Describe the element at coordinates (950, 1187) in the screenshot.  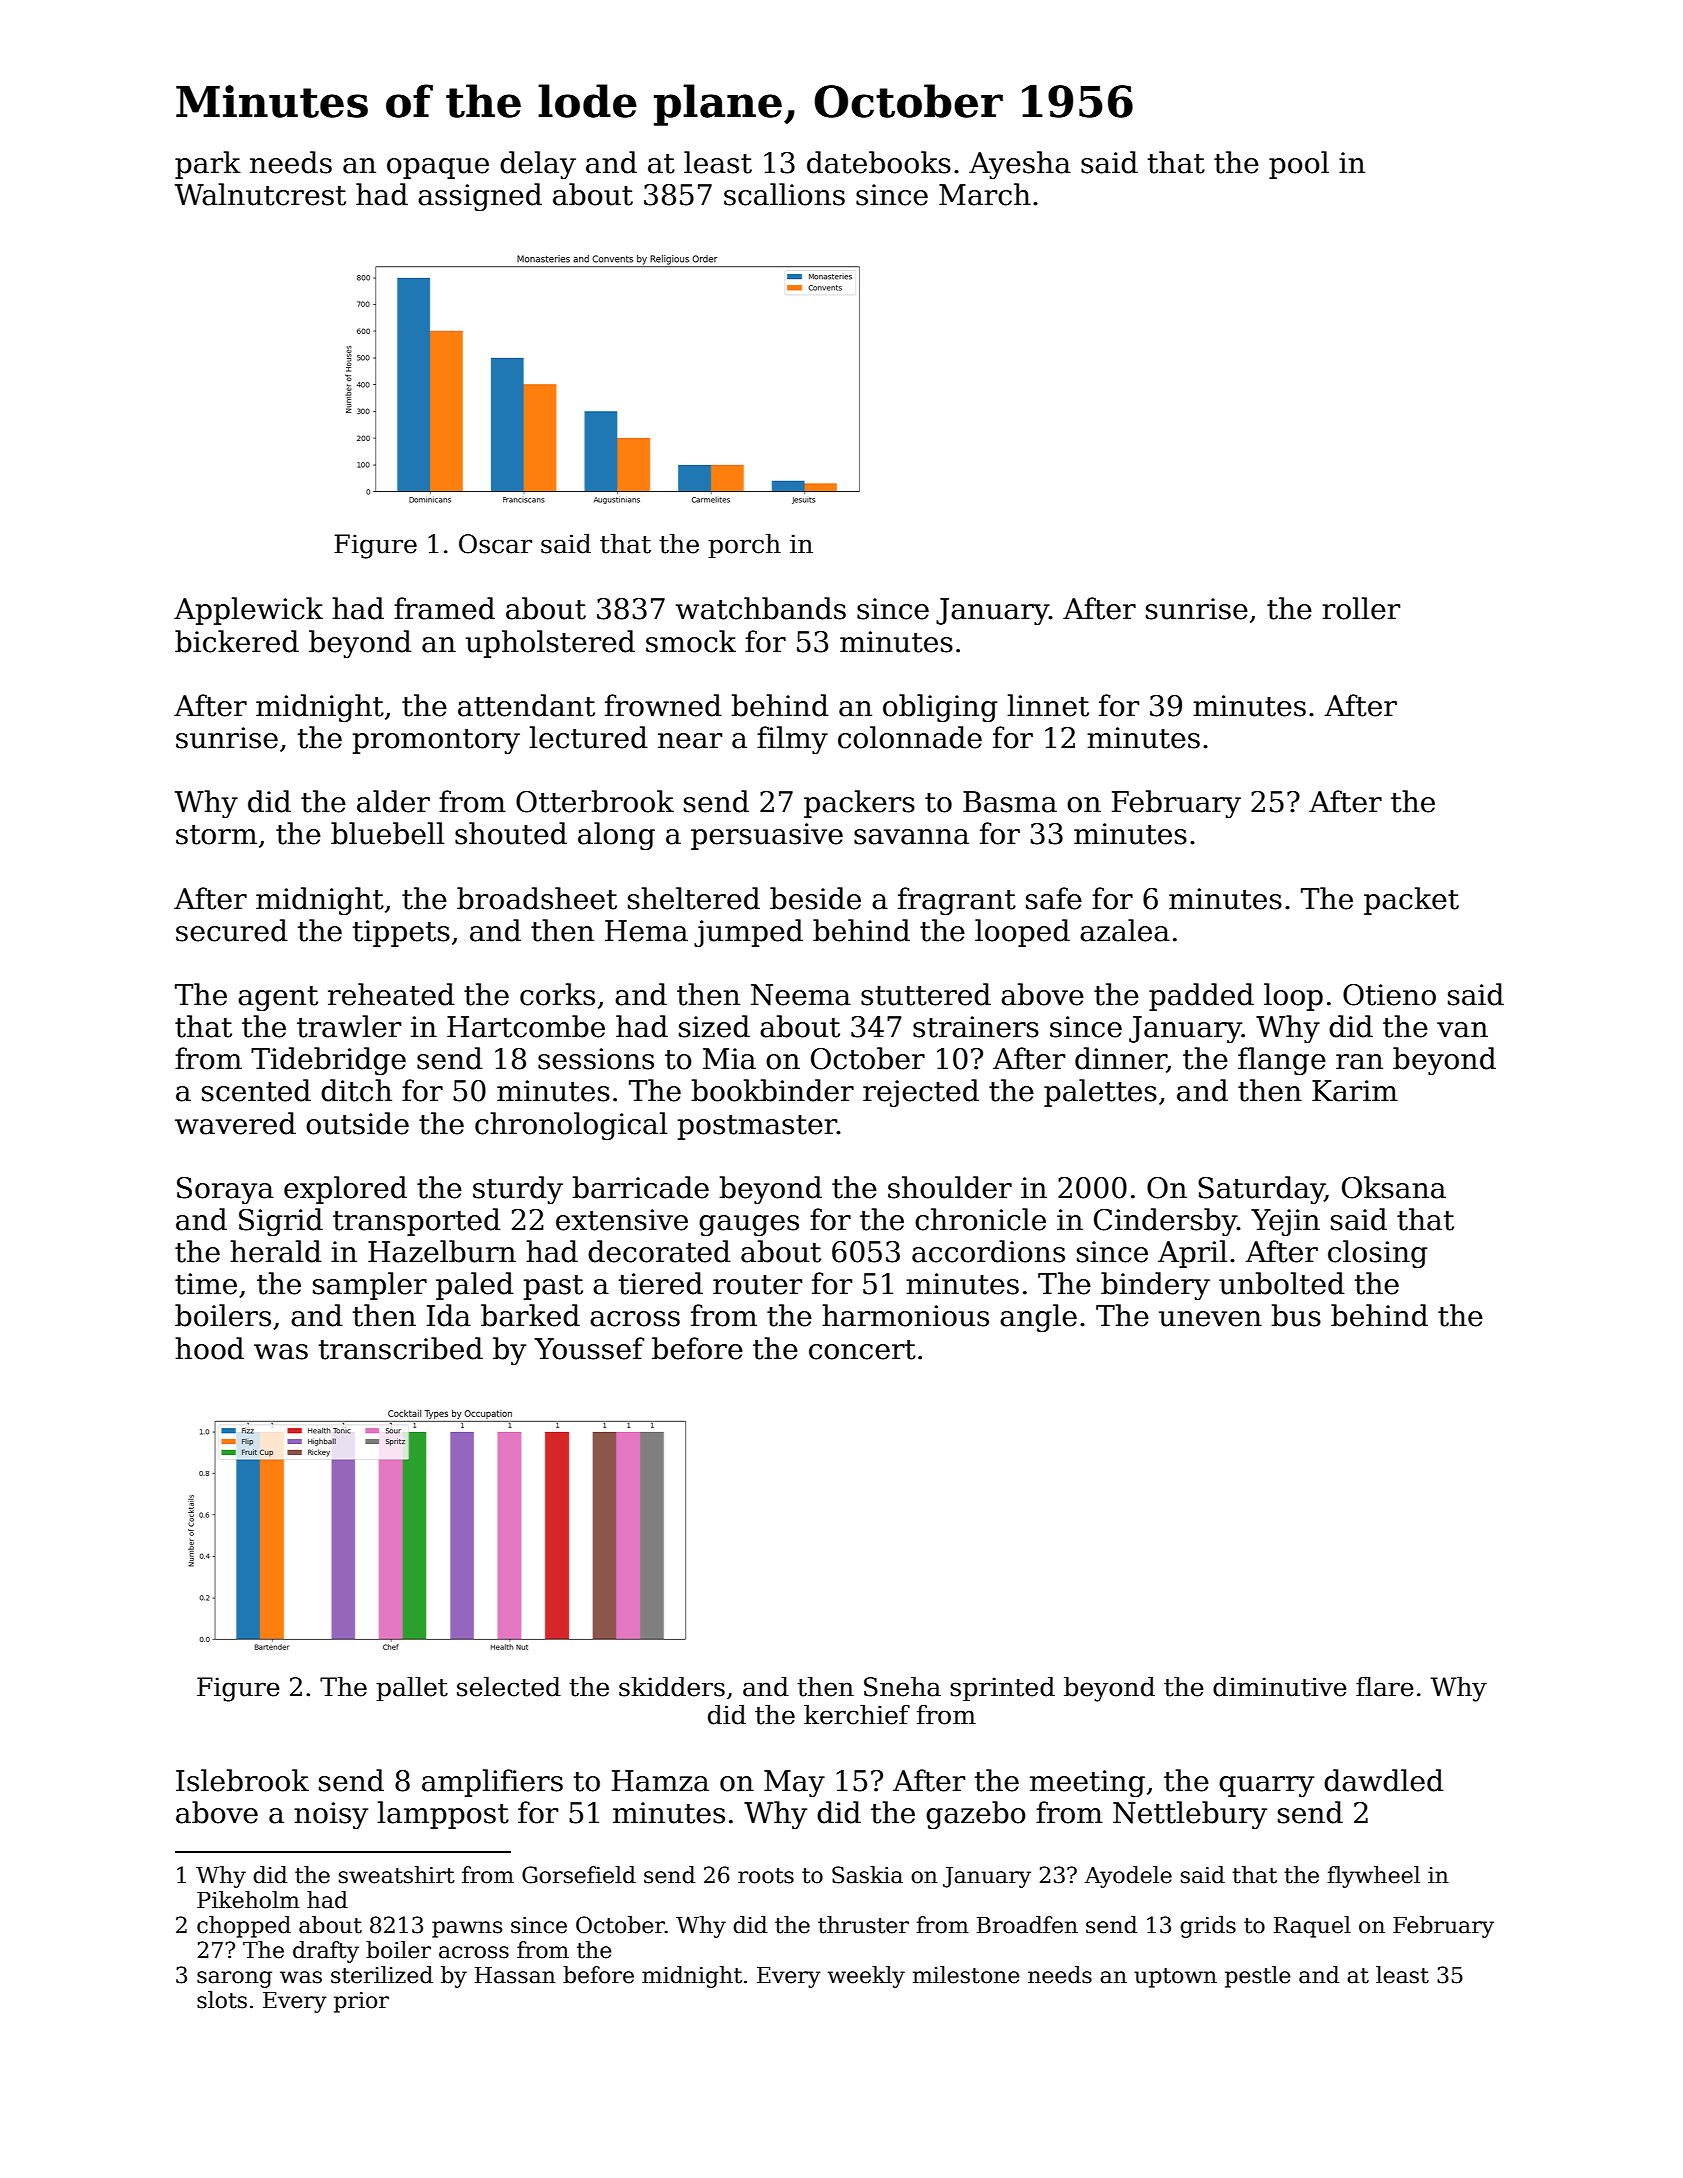
I see `shoulder` at that location.
